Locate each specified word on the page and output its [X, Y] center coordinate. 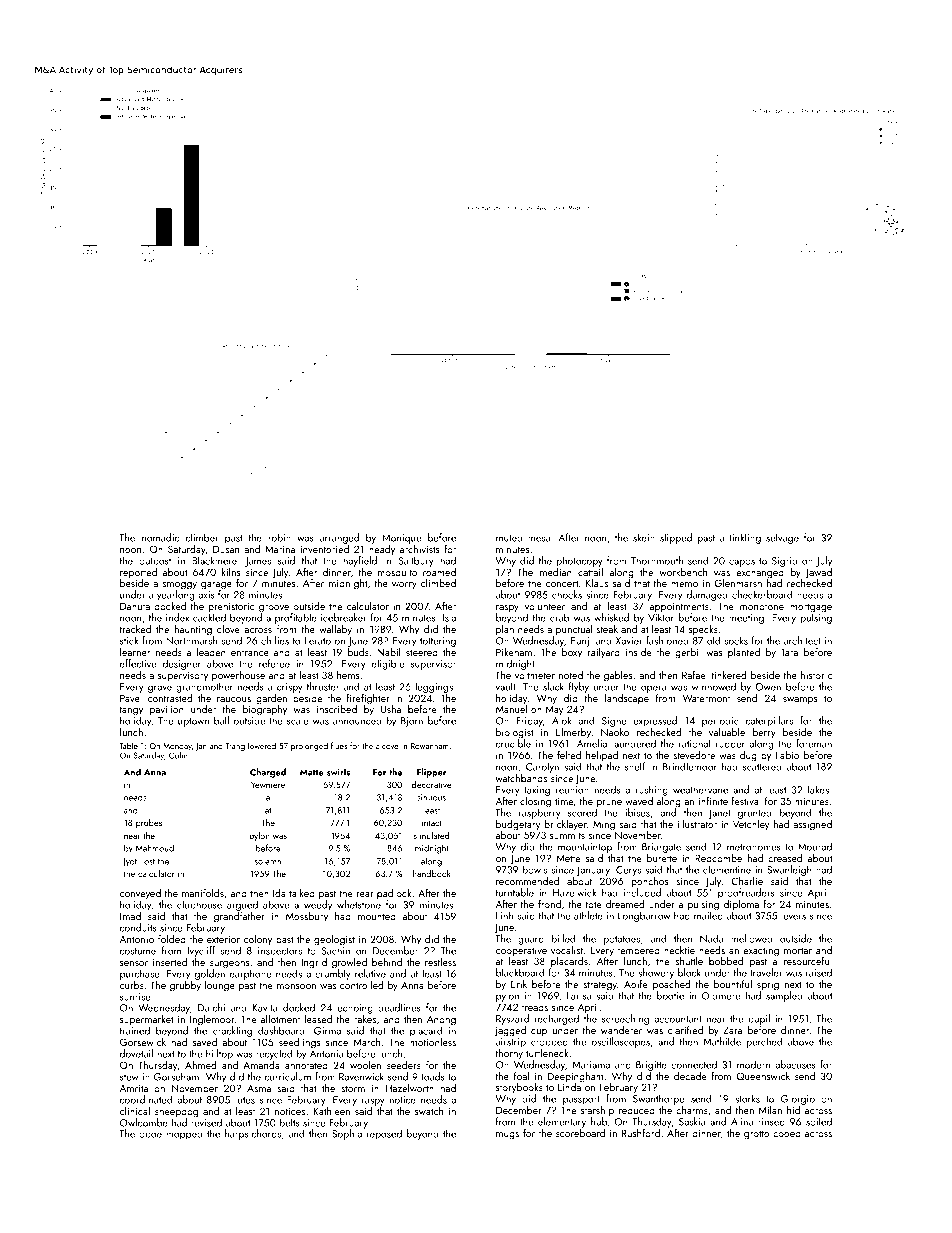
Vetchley [751, 825]
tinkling [745, 538]
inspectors [280, 952]
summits [567, 835]
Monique [401, 539]
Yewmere [268, 784]
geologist [334, 940]
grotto [757, 1135]
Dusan [226, 549]
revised [206, 1122]
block [689, 972]
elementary [562, 1122]
